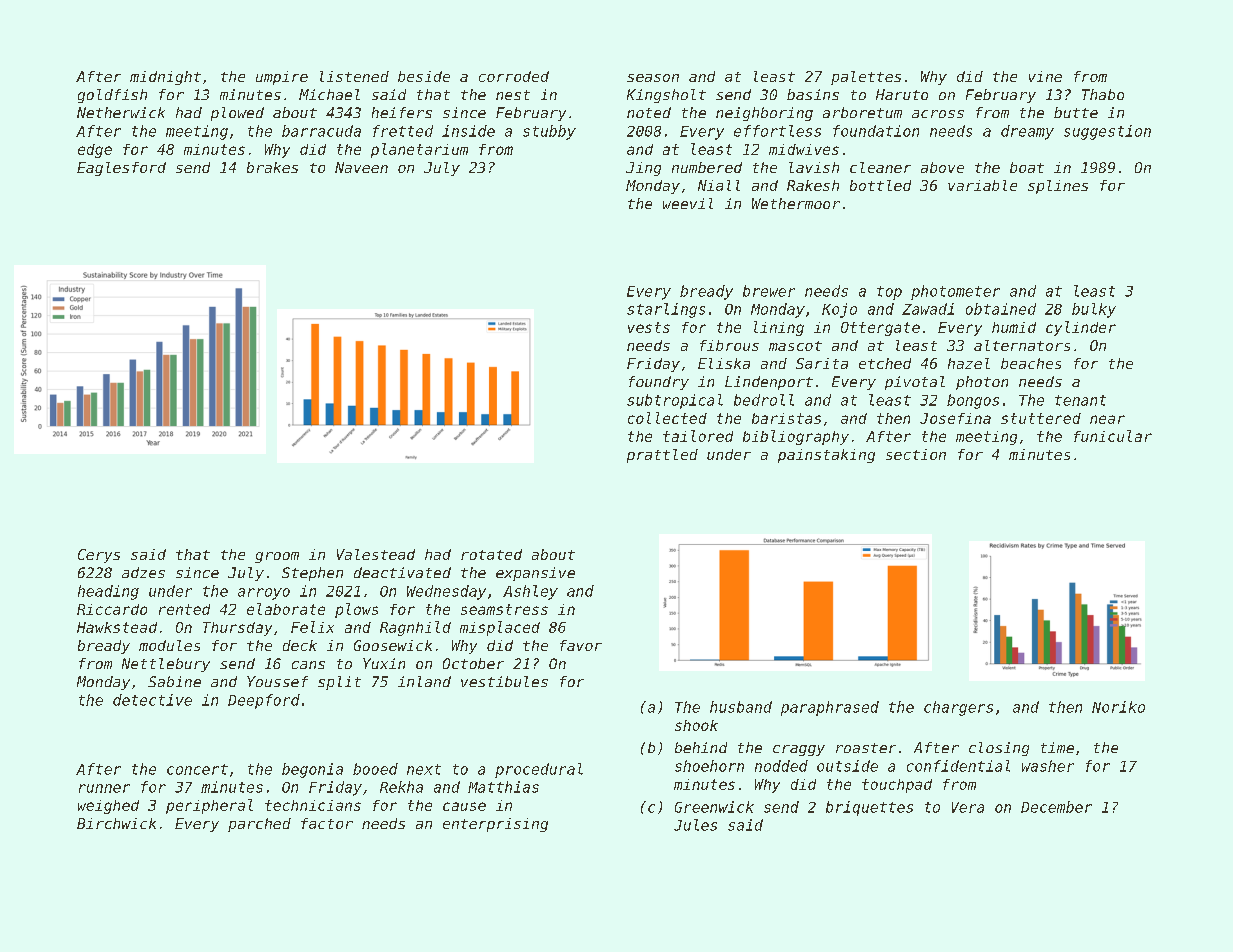  Describe the element at coordinates (649, 327) in the screenshot. I see `vests` at that location.
